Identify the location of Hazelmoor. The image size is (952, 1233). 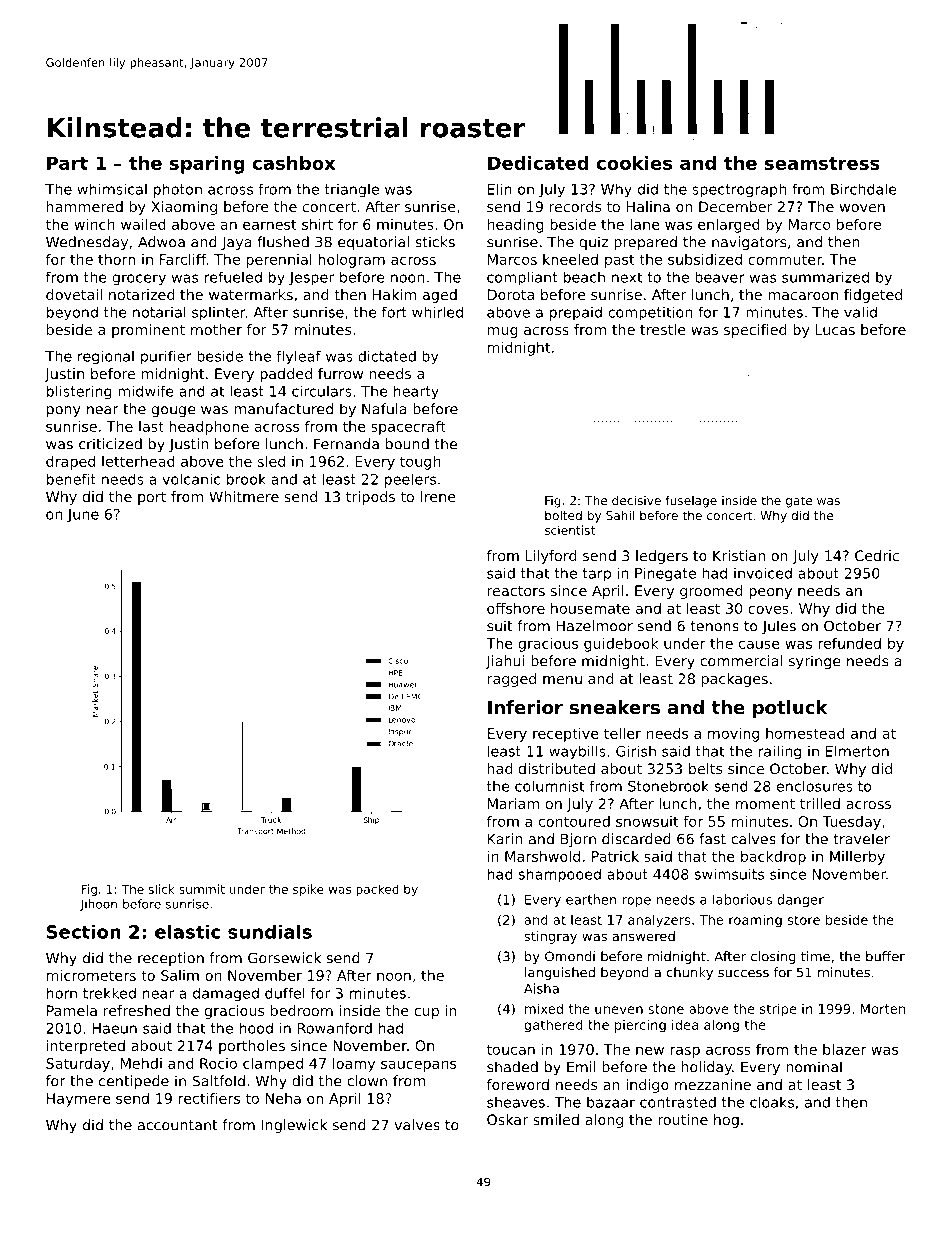
(594, 626).
